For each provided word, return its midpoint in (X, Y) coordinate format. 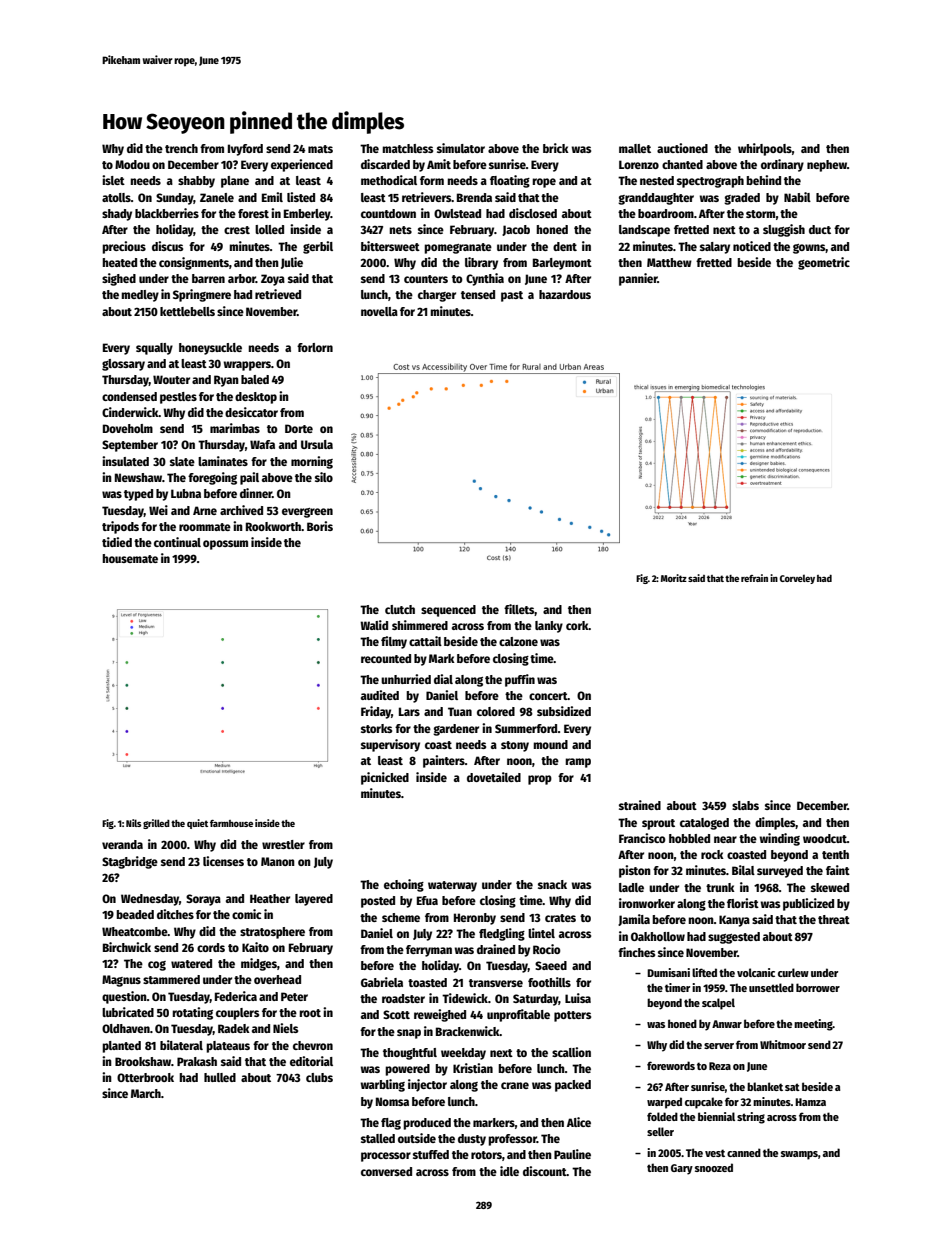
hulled (220, 1077)
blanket (765, 1086)
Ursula (317, 444)
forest (253, 213)
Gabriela (382, 982)
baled (255, 379)
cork (577, 625)
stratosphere (272, 933)
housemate (130, 558)
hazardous (565, 294)
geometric (824, 263)
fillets (519, 610)
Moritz (674, 578)
